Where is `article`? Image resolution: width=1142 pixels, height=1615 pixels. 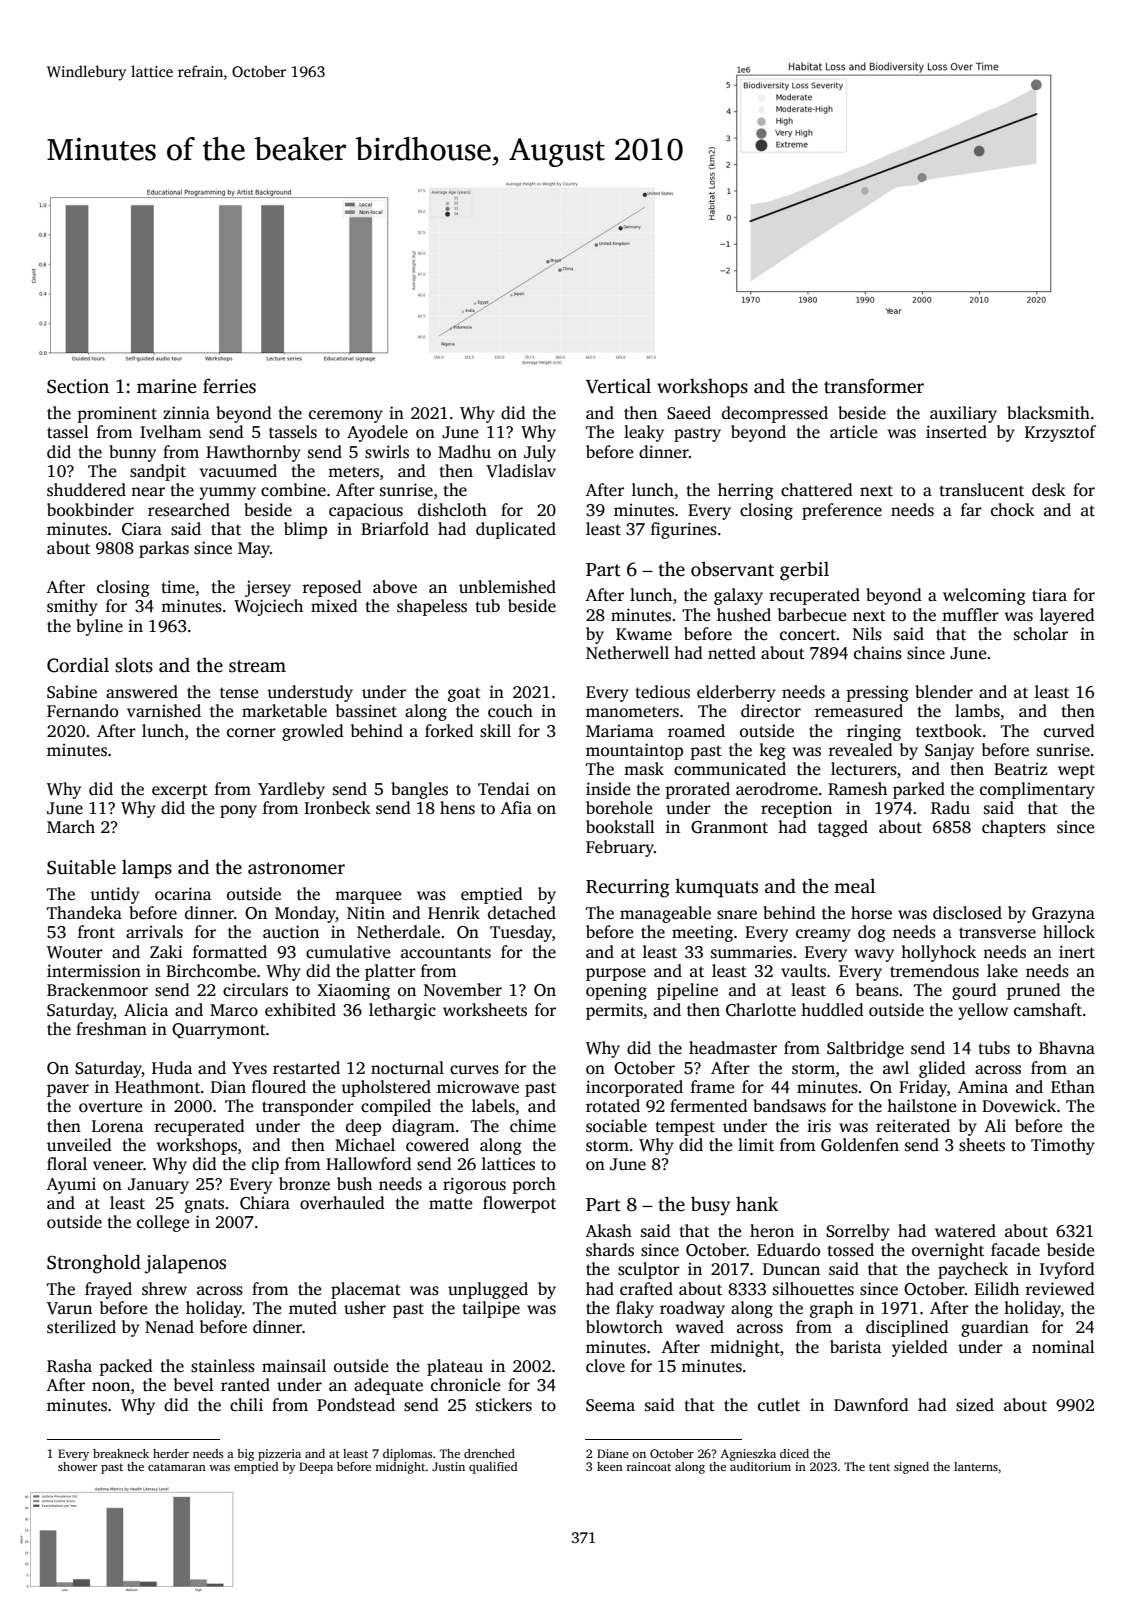 article is located at coordinates (854, 432).
